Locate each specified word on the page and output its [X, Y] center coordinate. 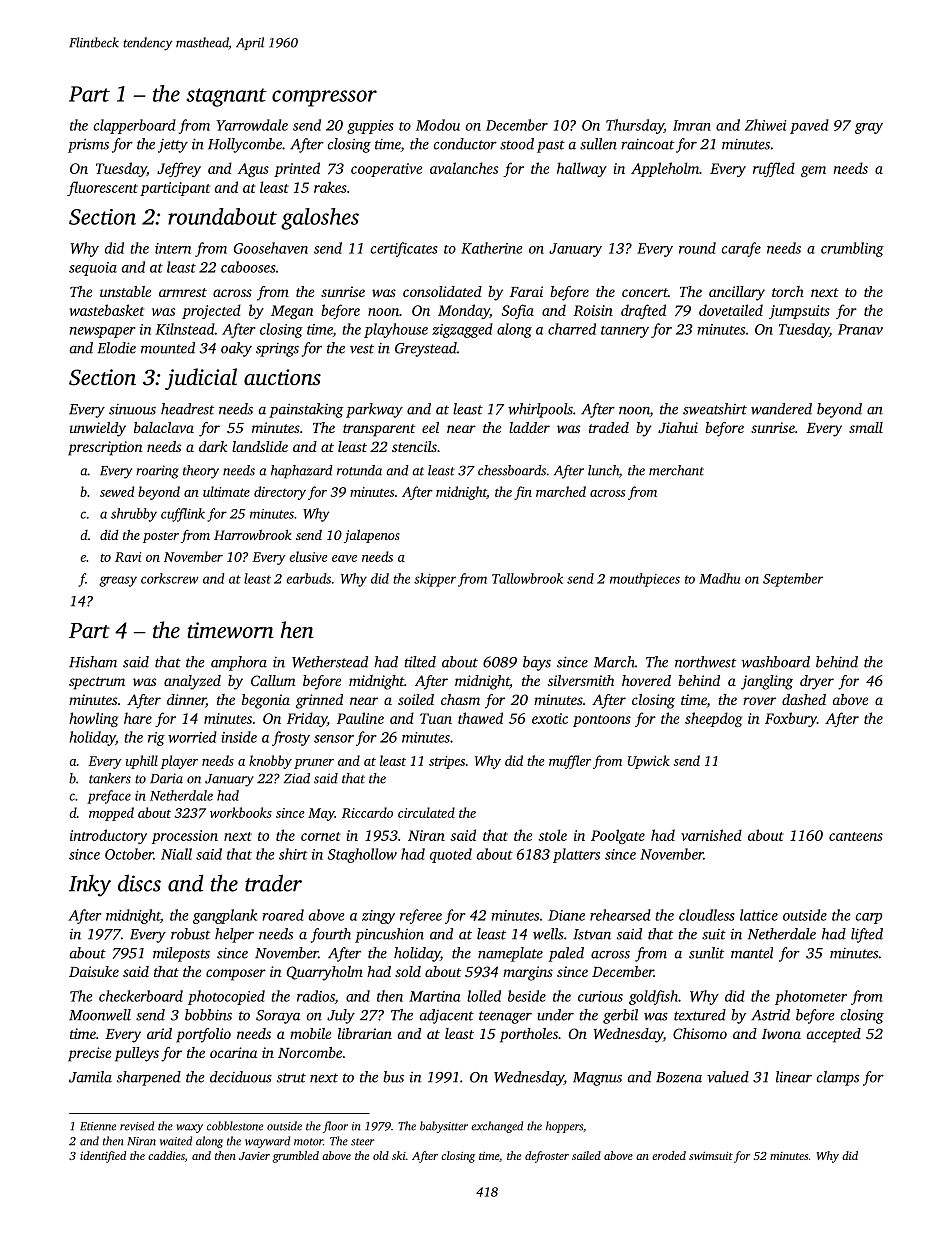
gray [869, 128]
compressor [324, 98]
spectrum [97, 683]
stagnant [226, 97]
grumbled [296, 1157]
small [866, 427]
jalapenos [372, 536]
